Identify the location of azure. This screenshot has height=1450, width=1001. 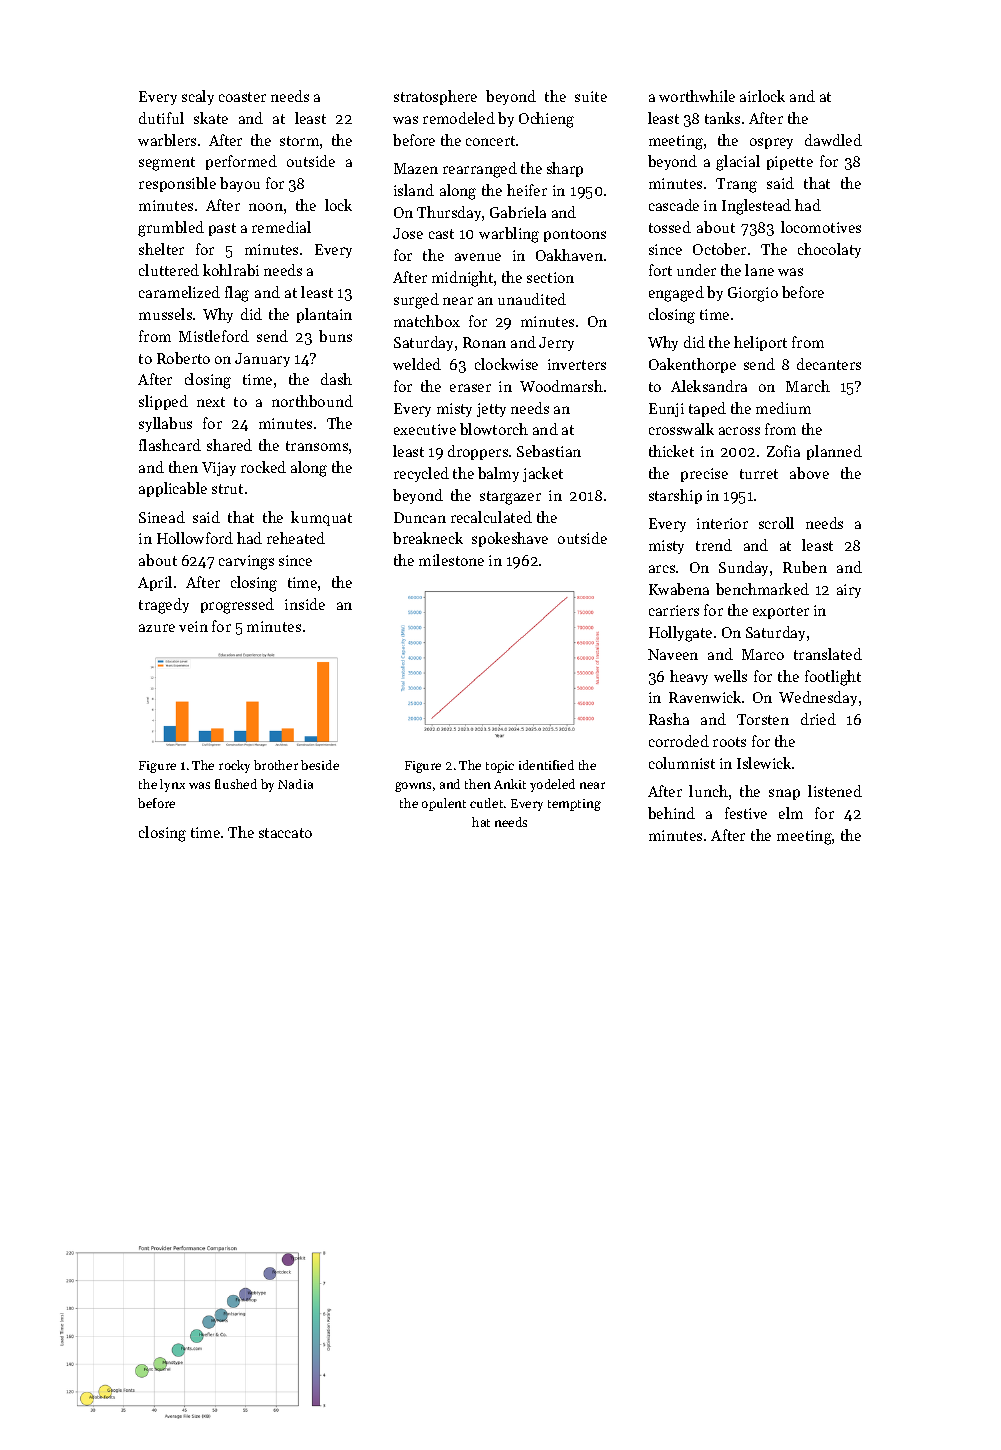
(157, 628).
